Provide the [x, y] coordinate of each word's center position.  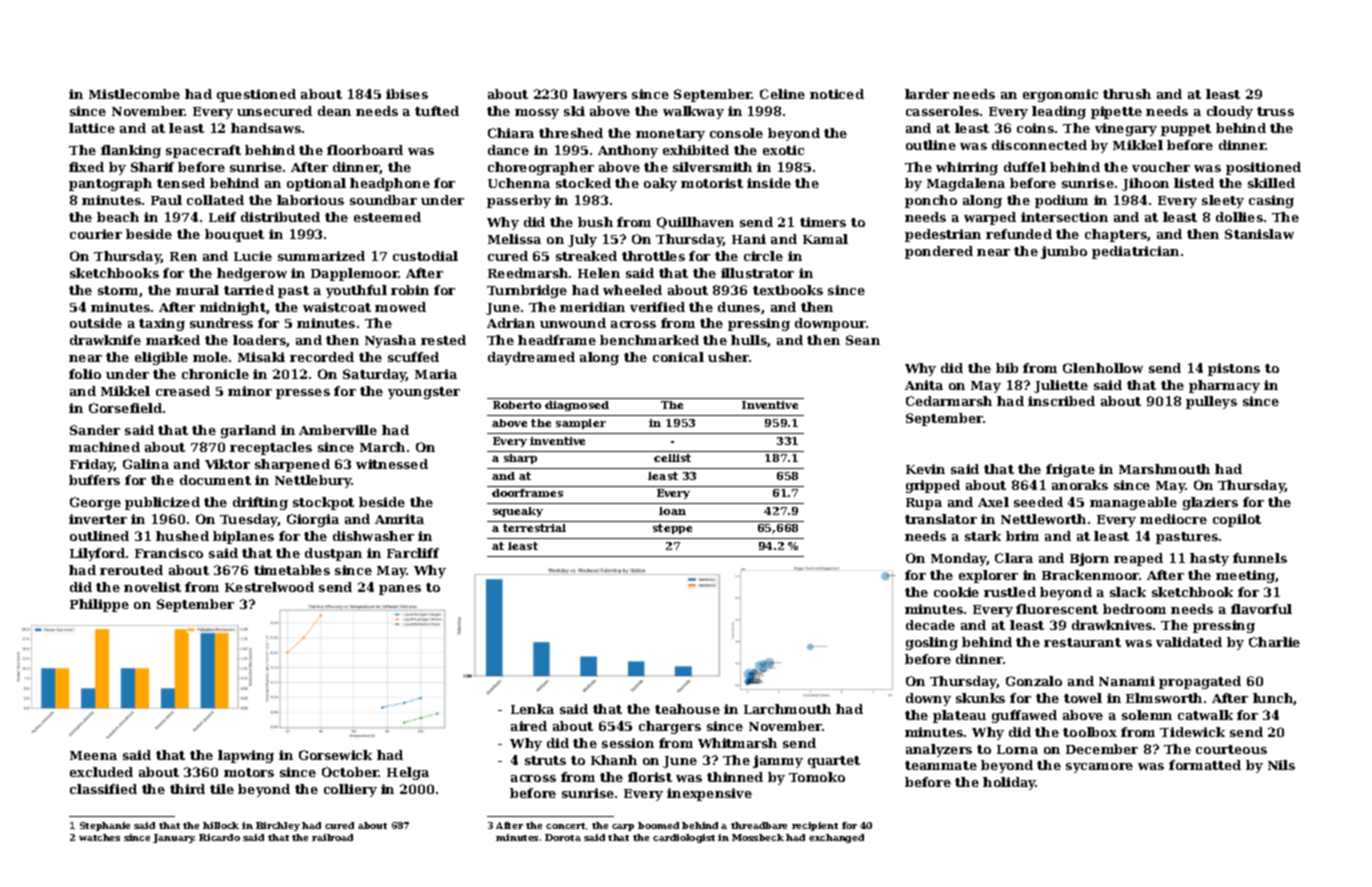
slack [1128, 592]
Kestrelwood [269, 587]
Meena [93, 755]
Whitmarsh [737, 743]
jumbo [1064, 252]
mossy [537, 114]
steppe [672, 529]
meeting [1245, 576]
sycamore [1099, 768]
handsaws [266, 128]
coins [1035, 128]
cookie [956, 592]
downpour [830, 324]
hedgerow [252, 274]
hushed [182, 536]
